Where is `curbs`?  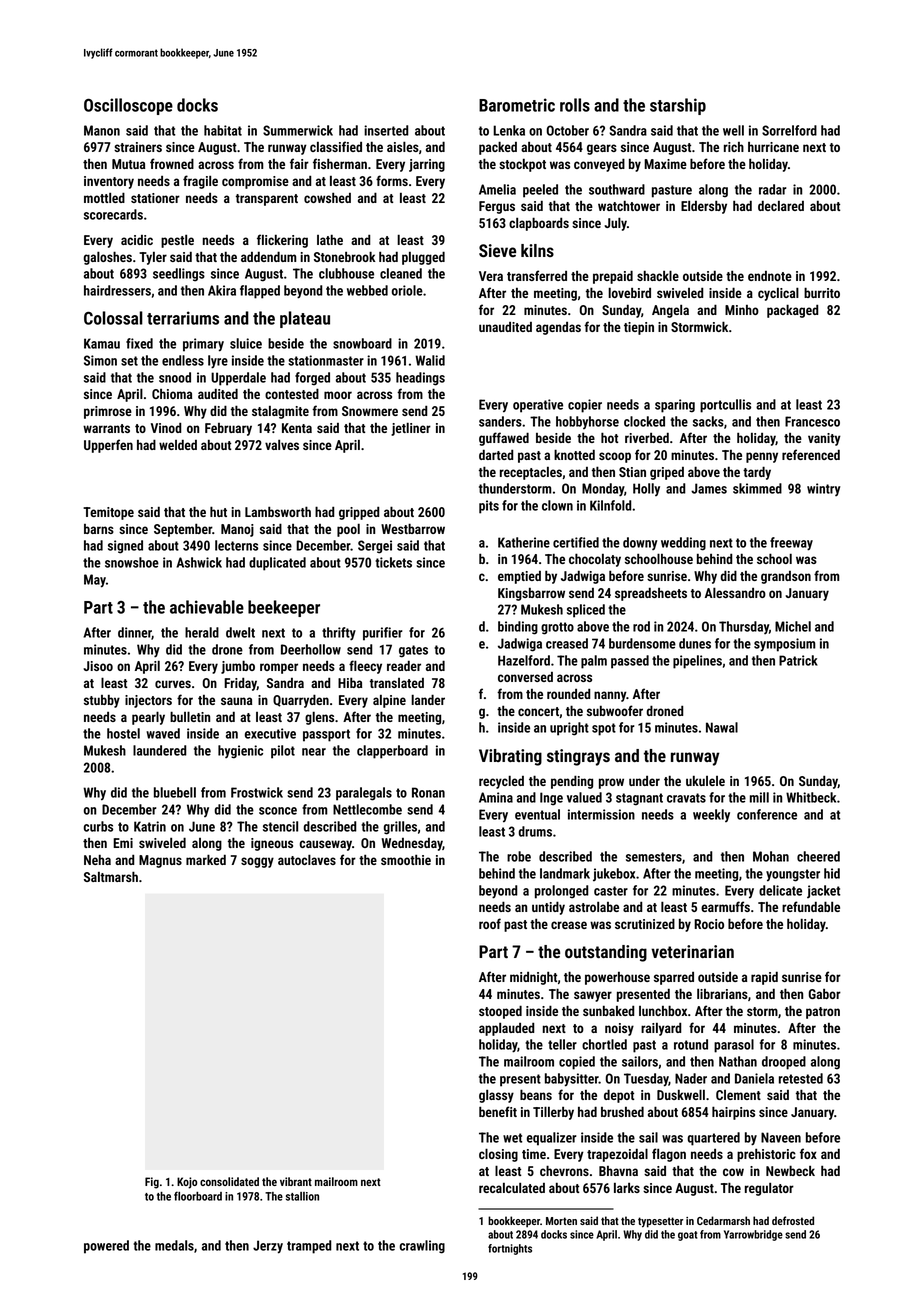
curbs is located at coordinates (98, 826).
